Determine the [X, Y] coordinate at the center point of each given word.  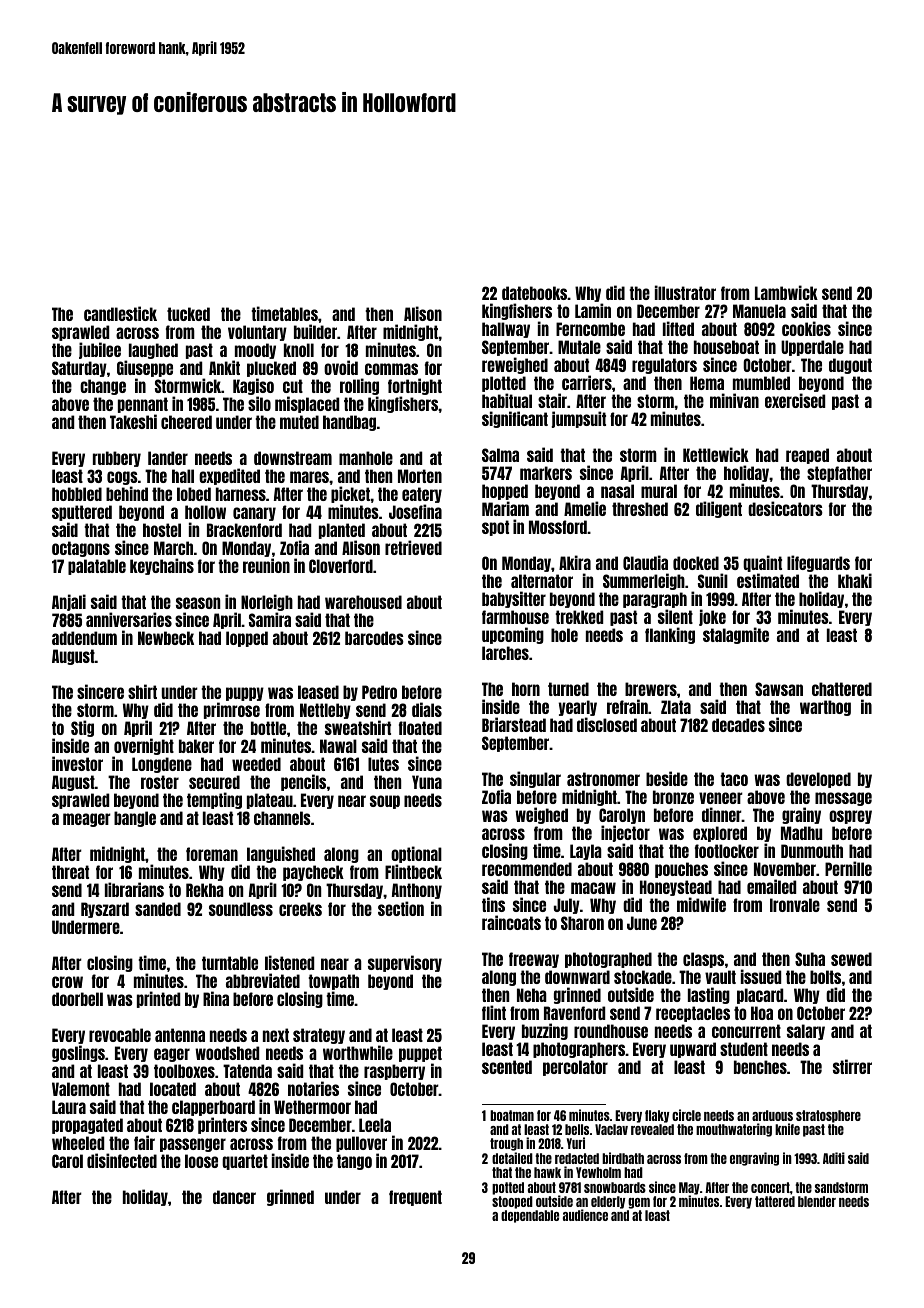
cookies [806, 328]
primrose [232, 711]
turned [568, 689]
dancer [234, 1197]
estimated [768, 580]
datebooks [535, 293]
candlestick [120, 313]
